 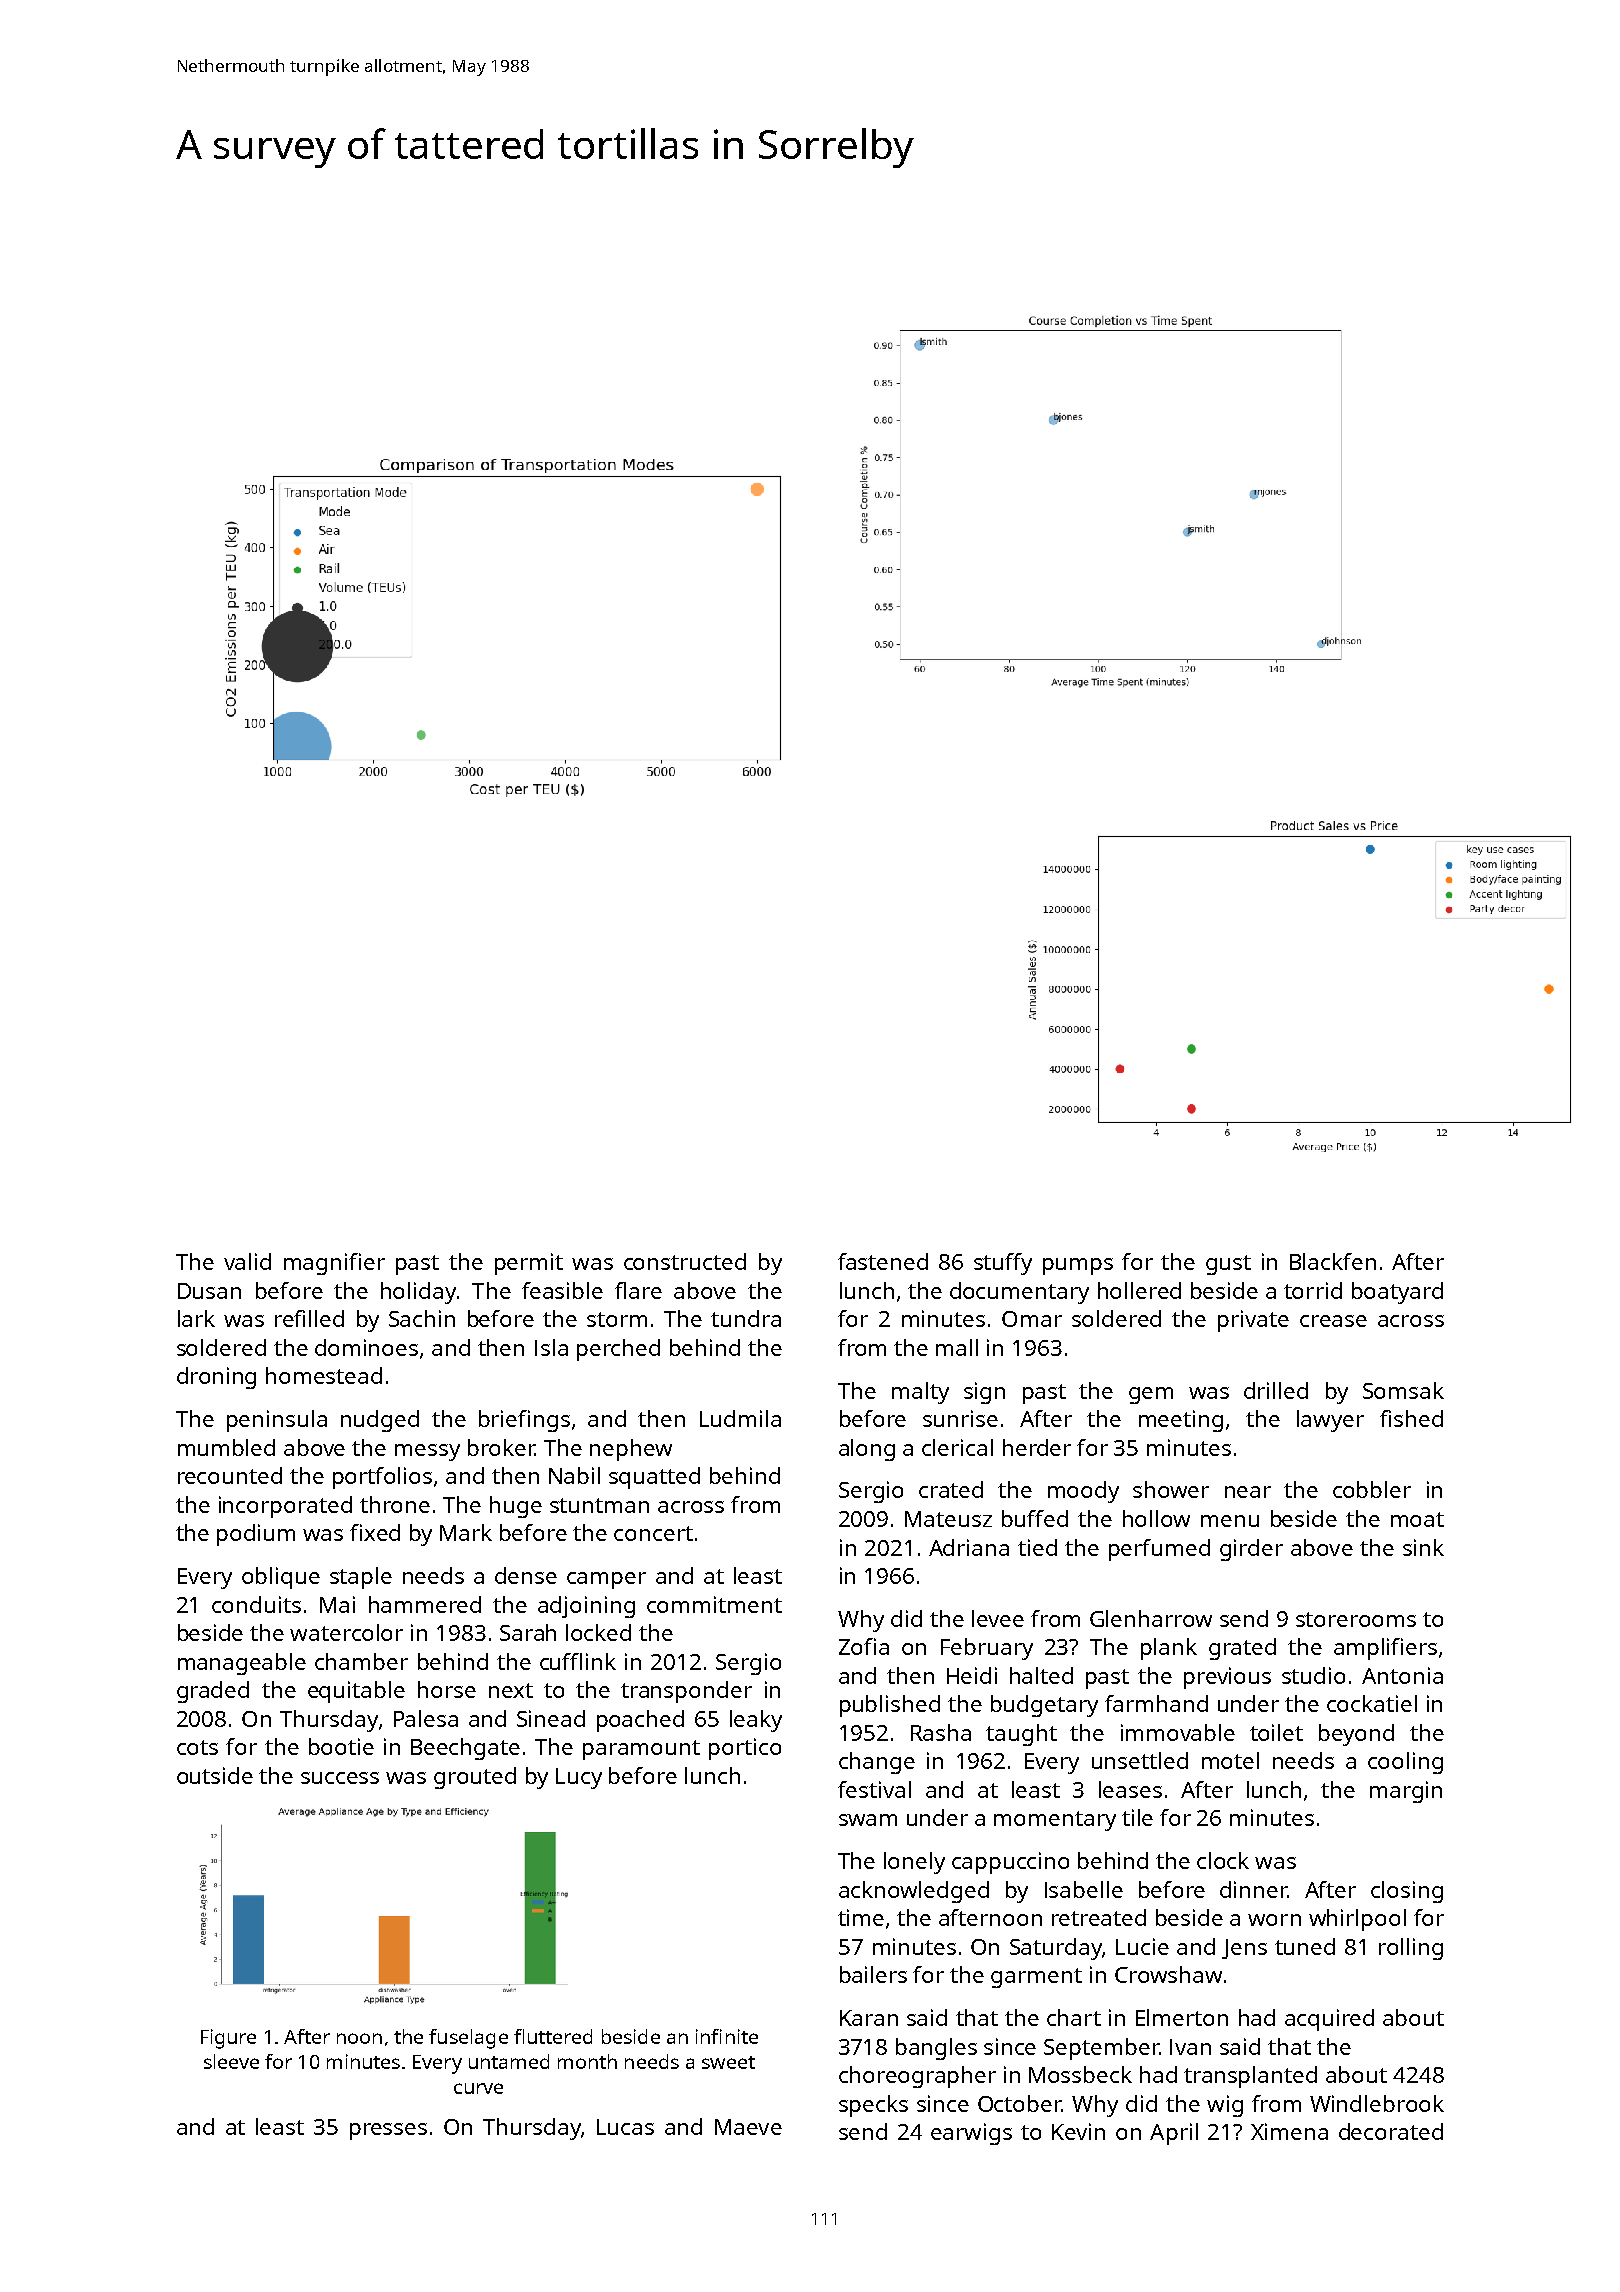 What do you see at coordinates (553, 2036) in the image?
I see `fluttered` at bounding box center [553, 2036].
